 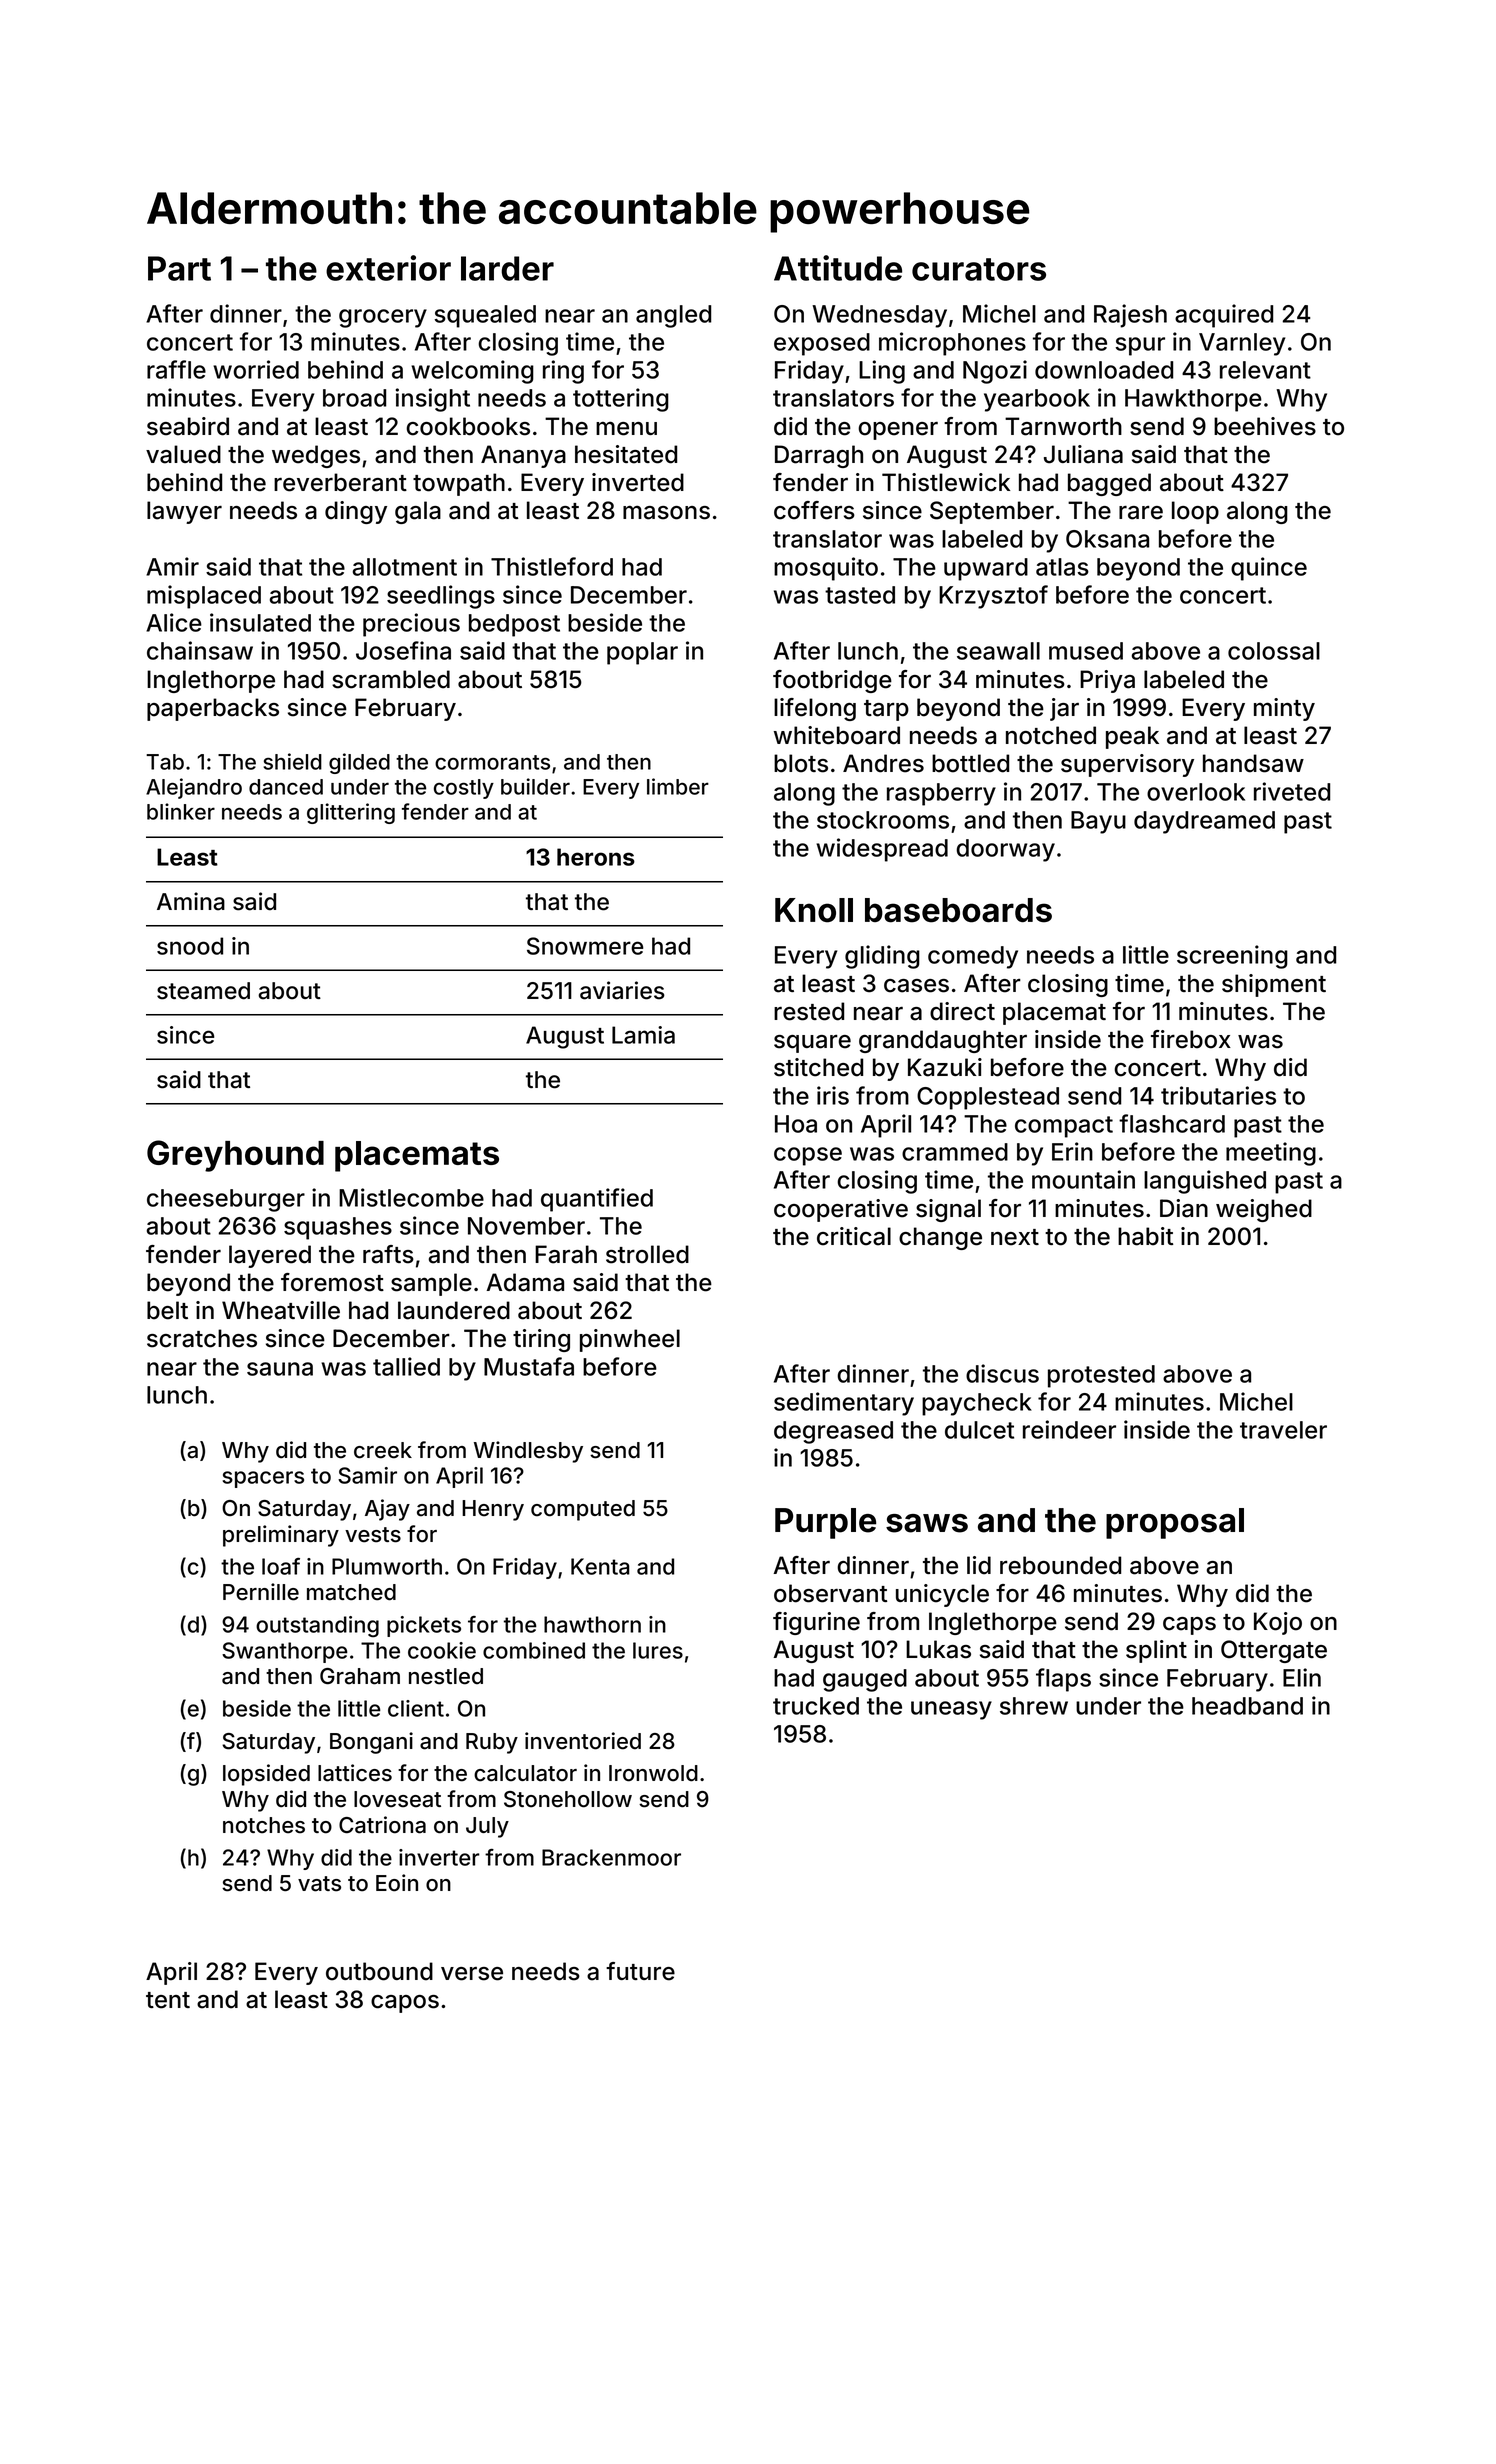 I want to click on Brackenmoor, so click(x=611, y=1857).
